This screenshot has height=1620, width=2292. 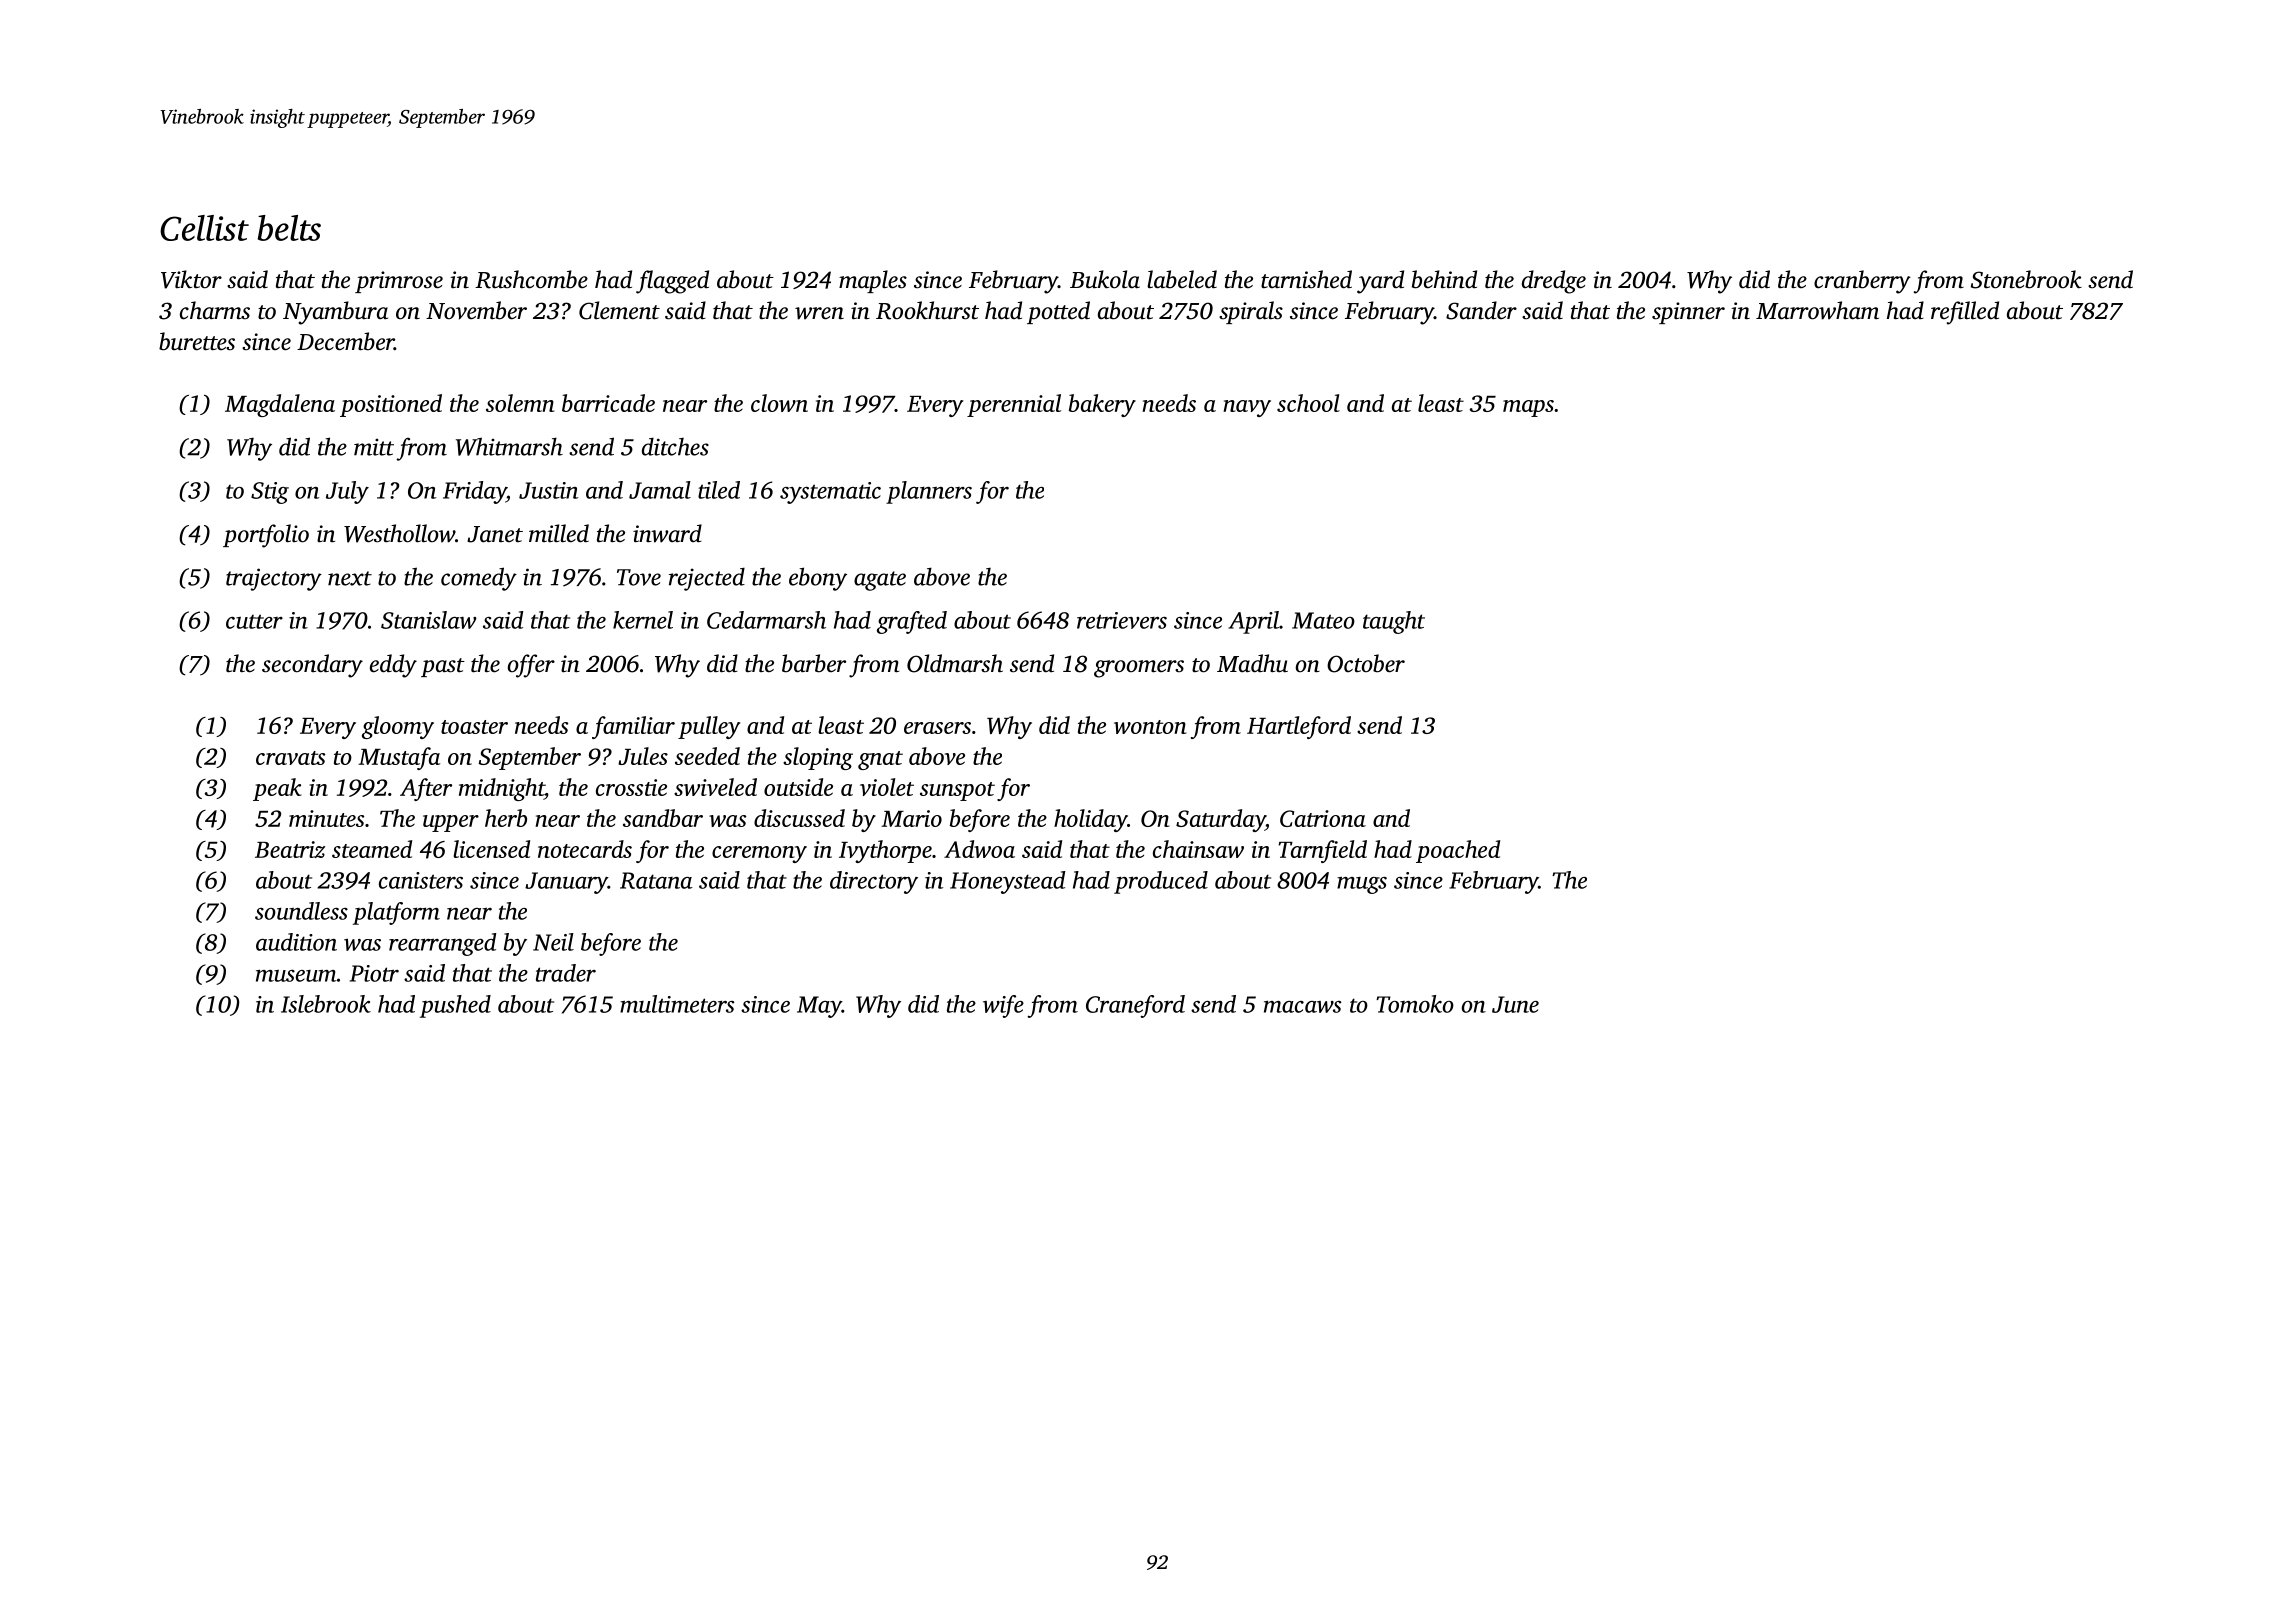 What do you see at coordinates (873, 281) in the screenshot?
I see `maples` at bounding box center [873, 281].
